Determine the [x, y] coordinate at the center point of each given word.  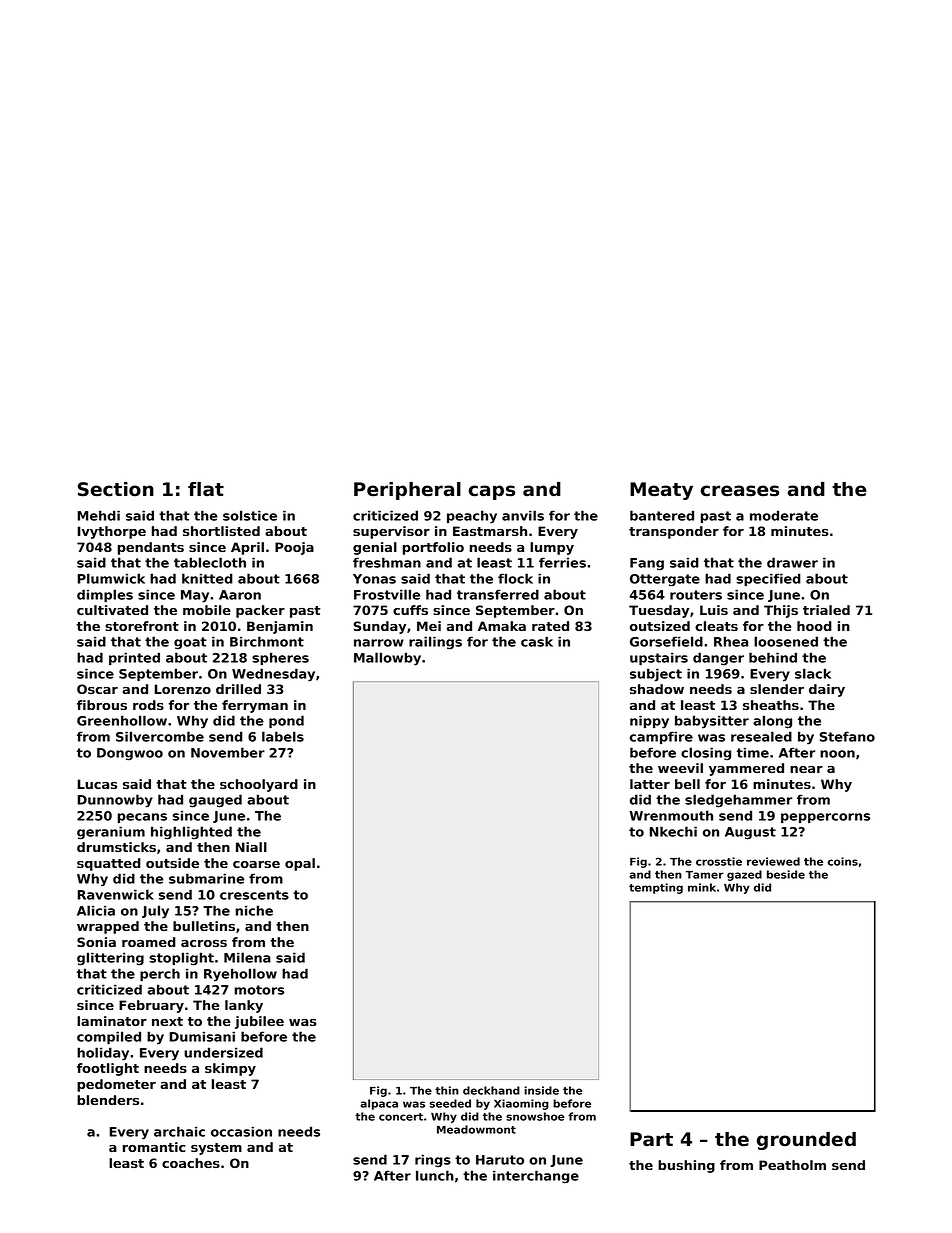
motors [259, 990]
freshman [387, 562]
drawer [792, 562]
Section [116, 489]
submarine [206, 878]
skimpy [230, 1069]
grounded [806, 1141]
